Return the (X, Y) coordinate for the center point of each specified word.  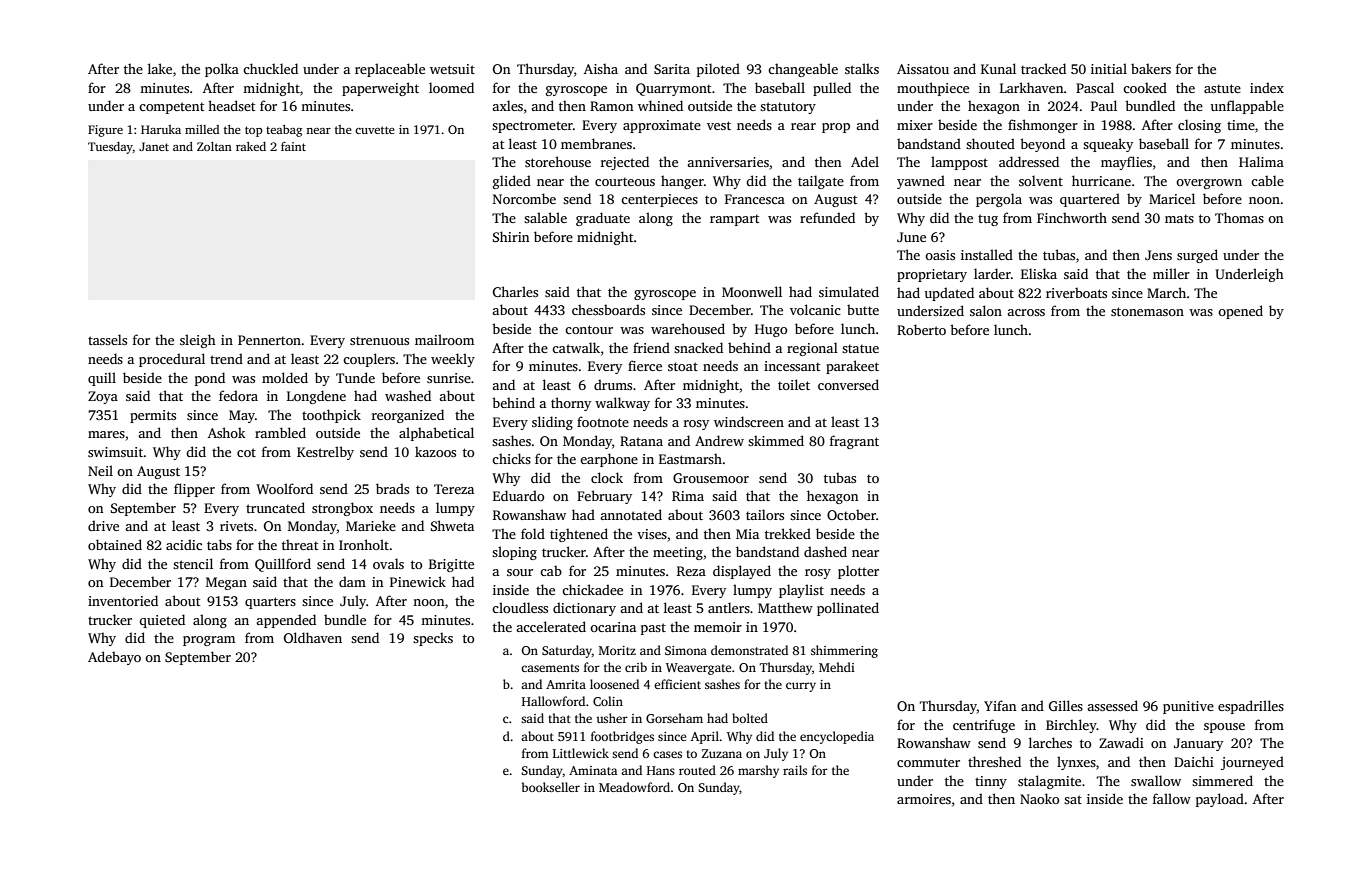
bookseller (551, 787)
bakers (1151, 68)
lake (160, 68)
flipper (194, 490)
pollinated (848, 609)
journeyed (1252, 763)
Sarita (672, 69)
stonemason (1147, 311)
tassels (107, 339)
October (851, 514)
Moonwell (752, 291)
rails (795, 770)
